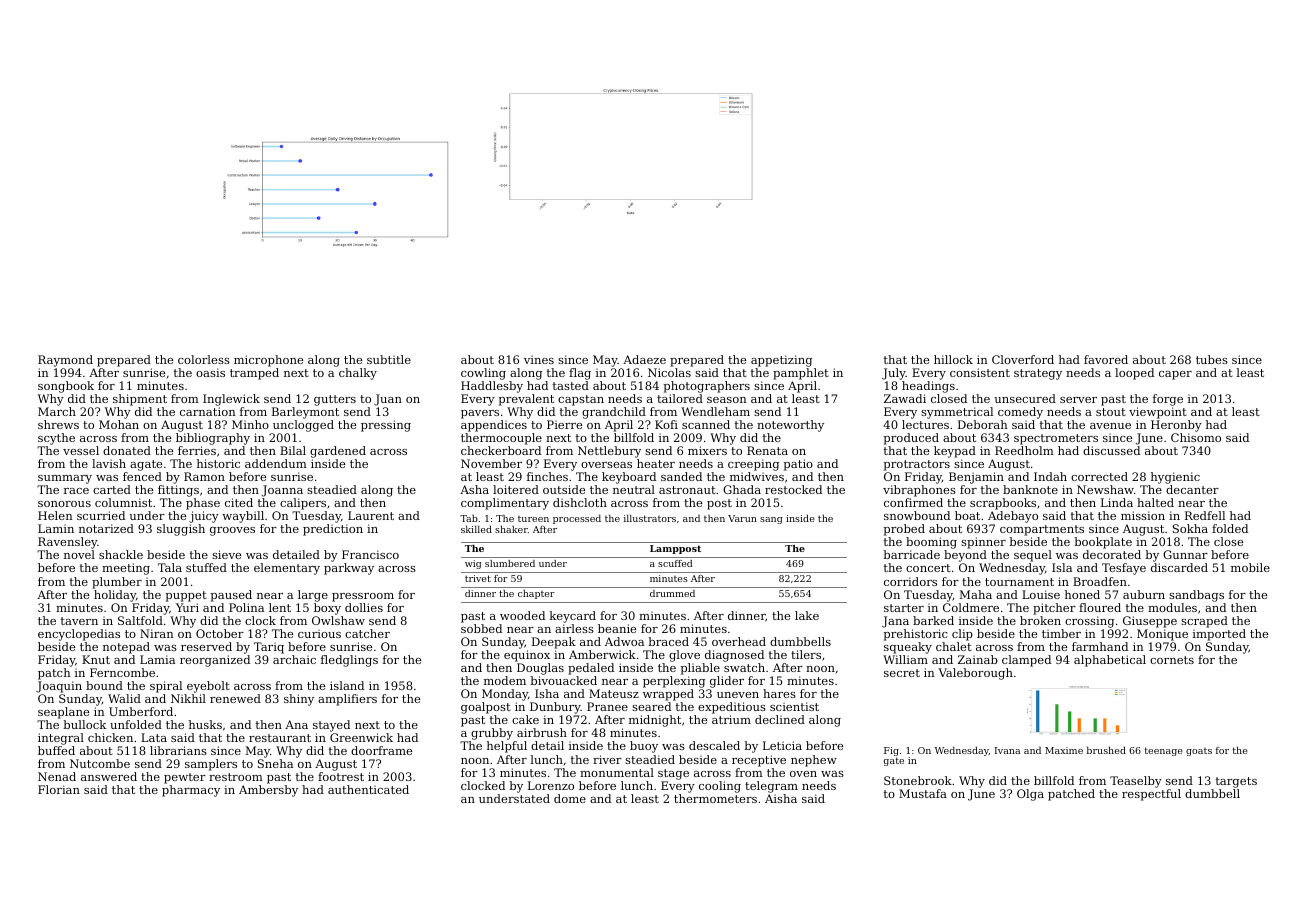 The image size is (1308, 924). Describe the element at coordinates (268, 361) in the screenshot. I see `microphone` at that location.
